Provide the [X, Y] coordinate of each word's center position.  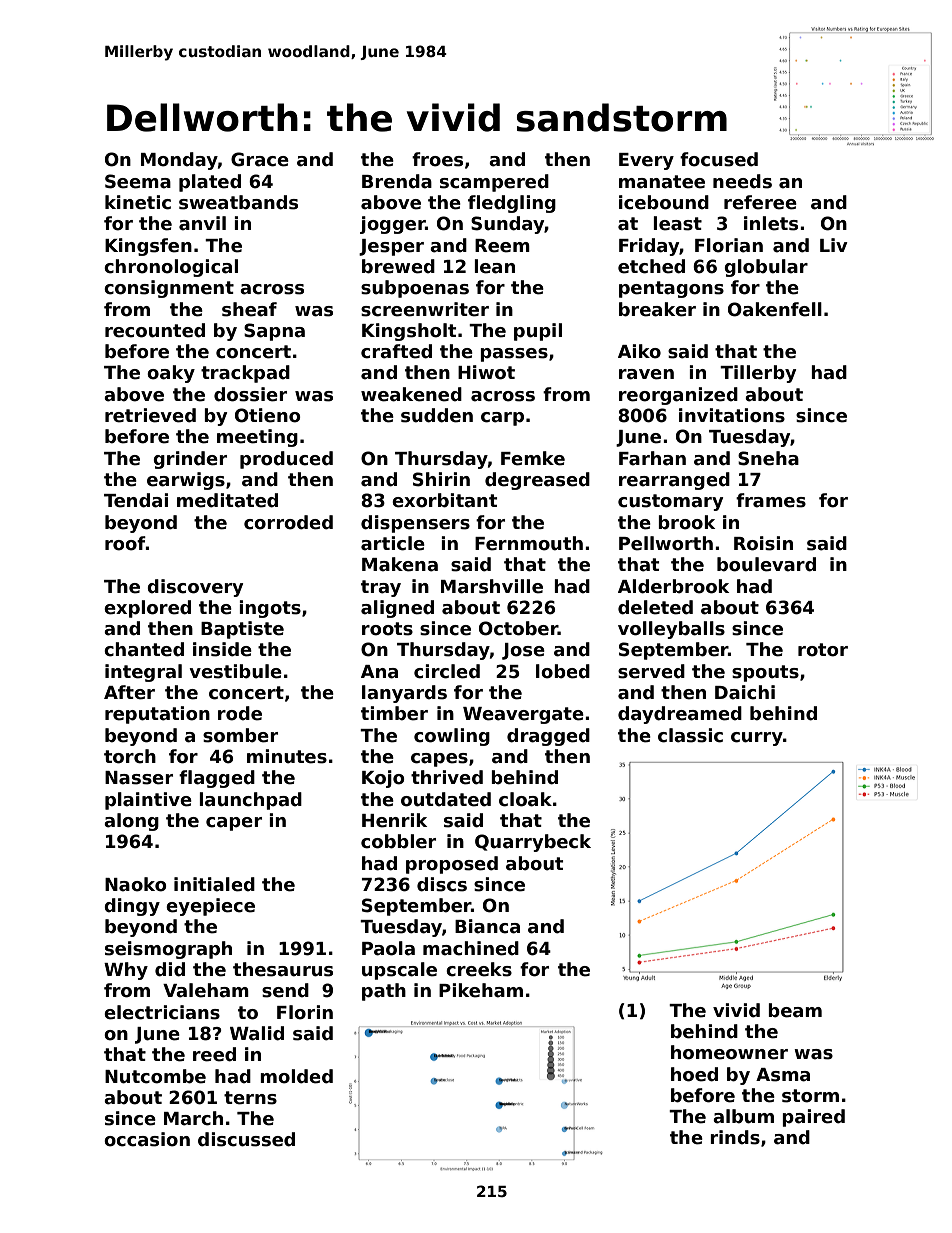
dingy [132, 907]
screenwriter [425, 309]
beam [795, 1010]
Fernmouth [529, 543]
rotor [823, 650]
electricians [162, 1012]
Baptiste [242, 630]
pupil [538, 332]
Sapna [274, 332]
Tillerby [758, 374]
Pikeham [481, 990]
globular [766, 268]
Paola [388, 948]
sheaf [249, 309]
